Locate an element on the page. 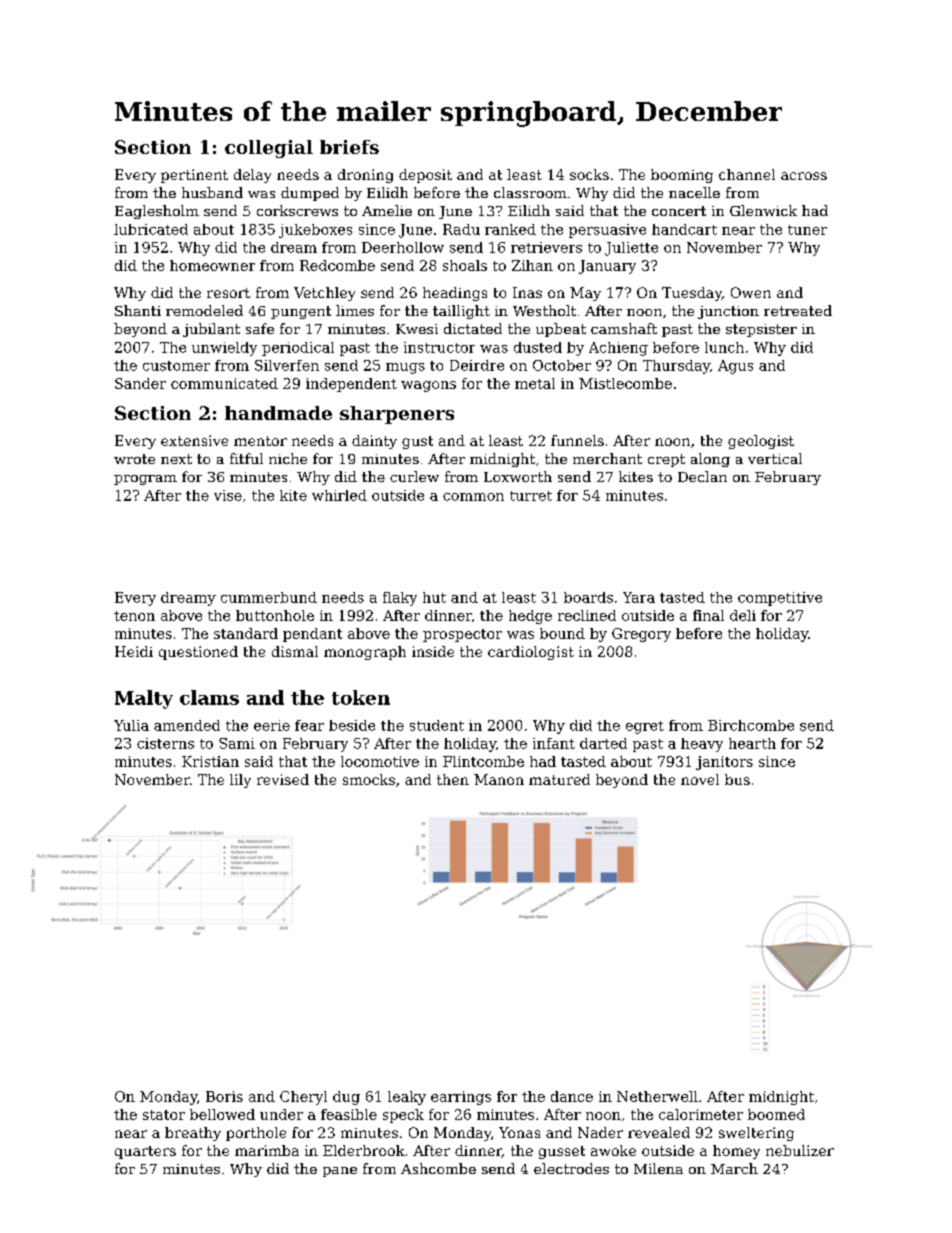  Cheryl is located at coordinates (303, 1098).
